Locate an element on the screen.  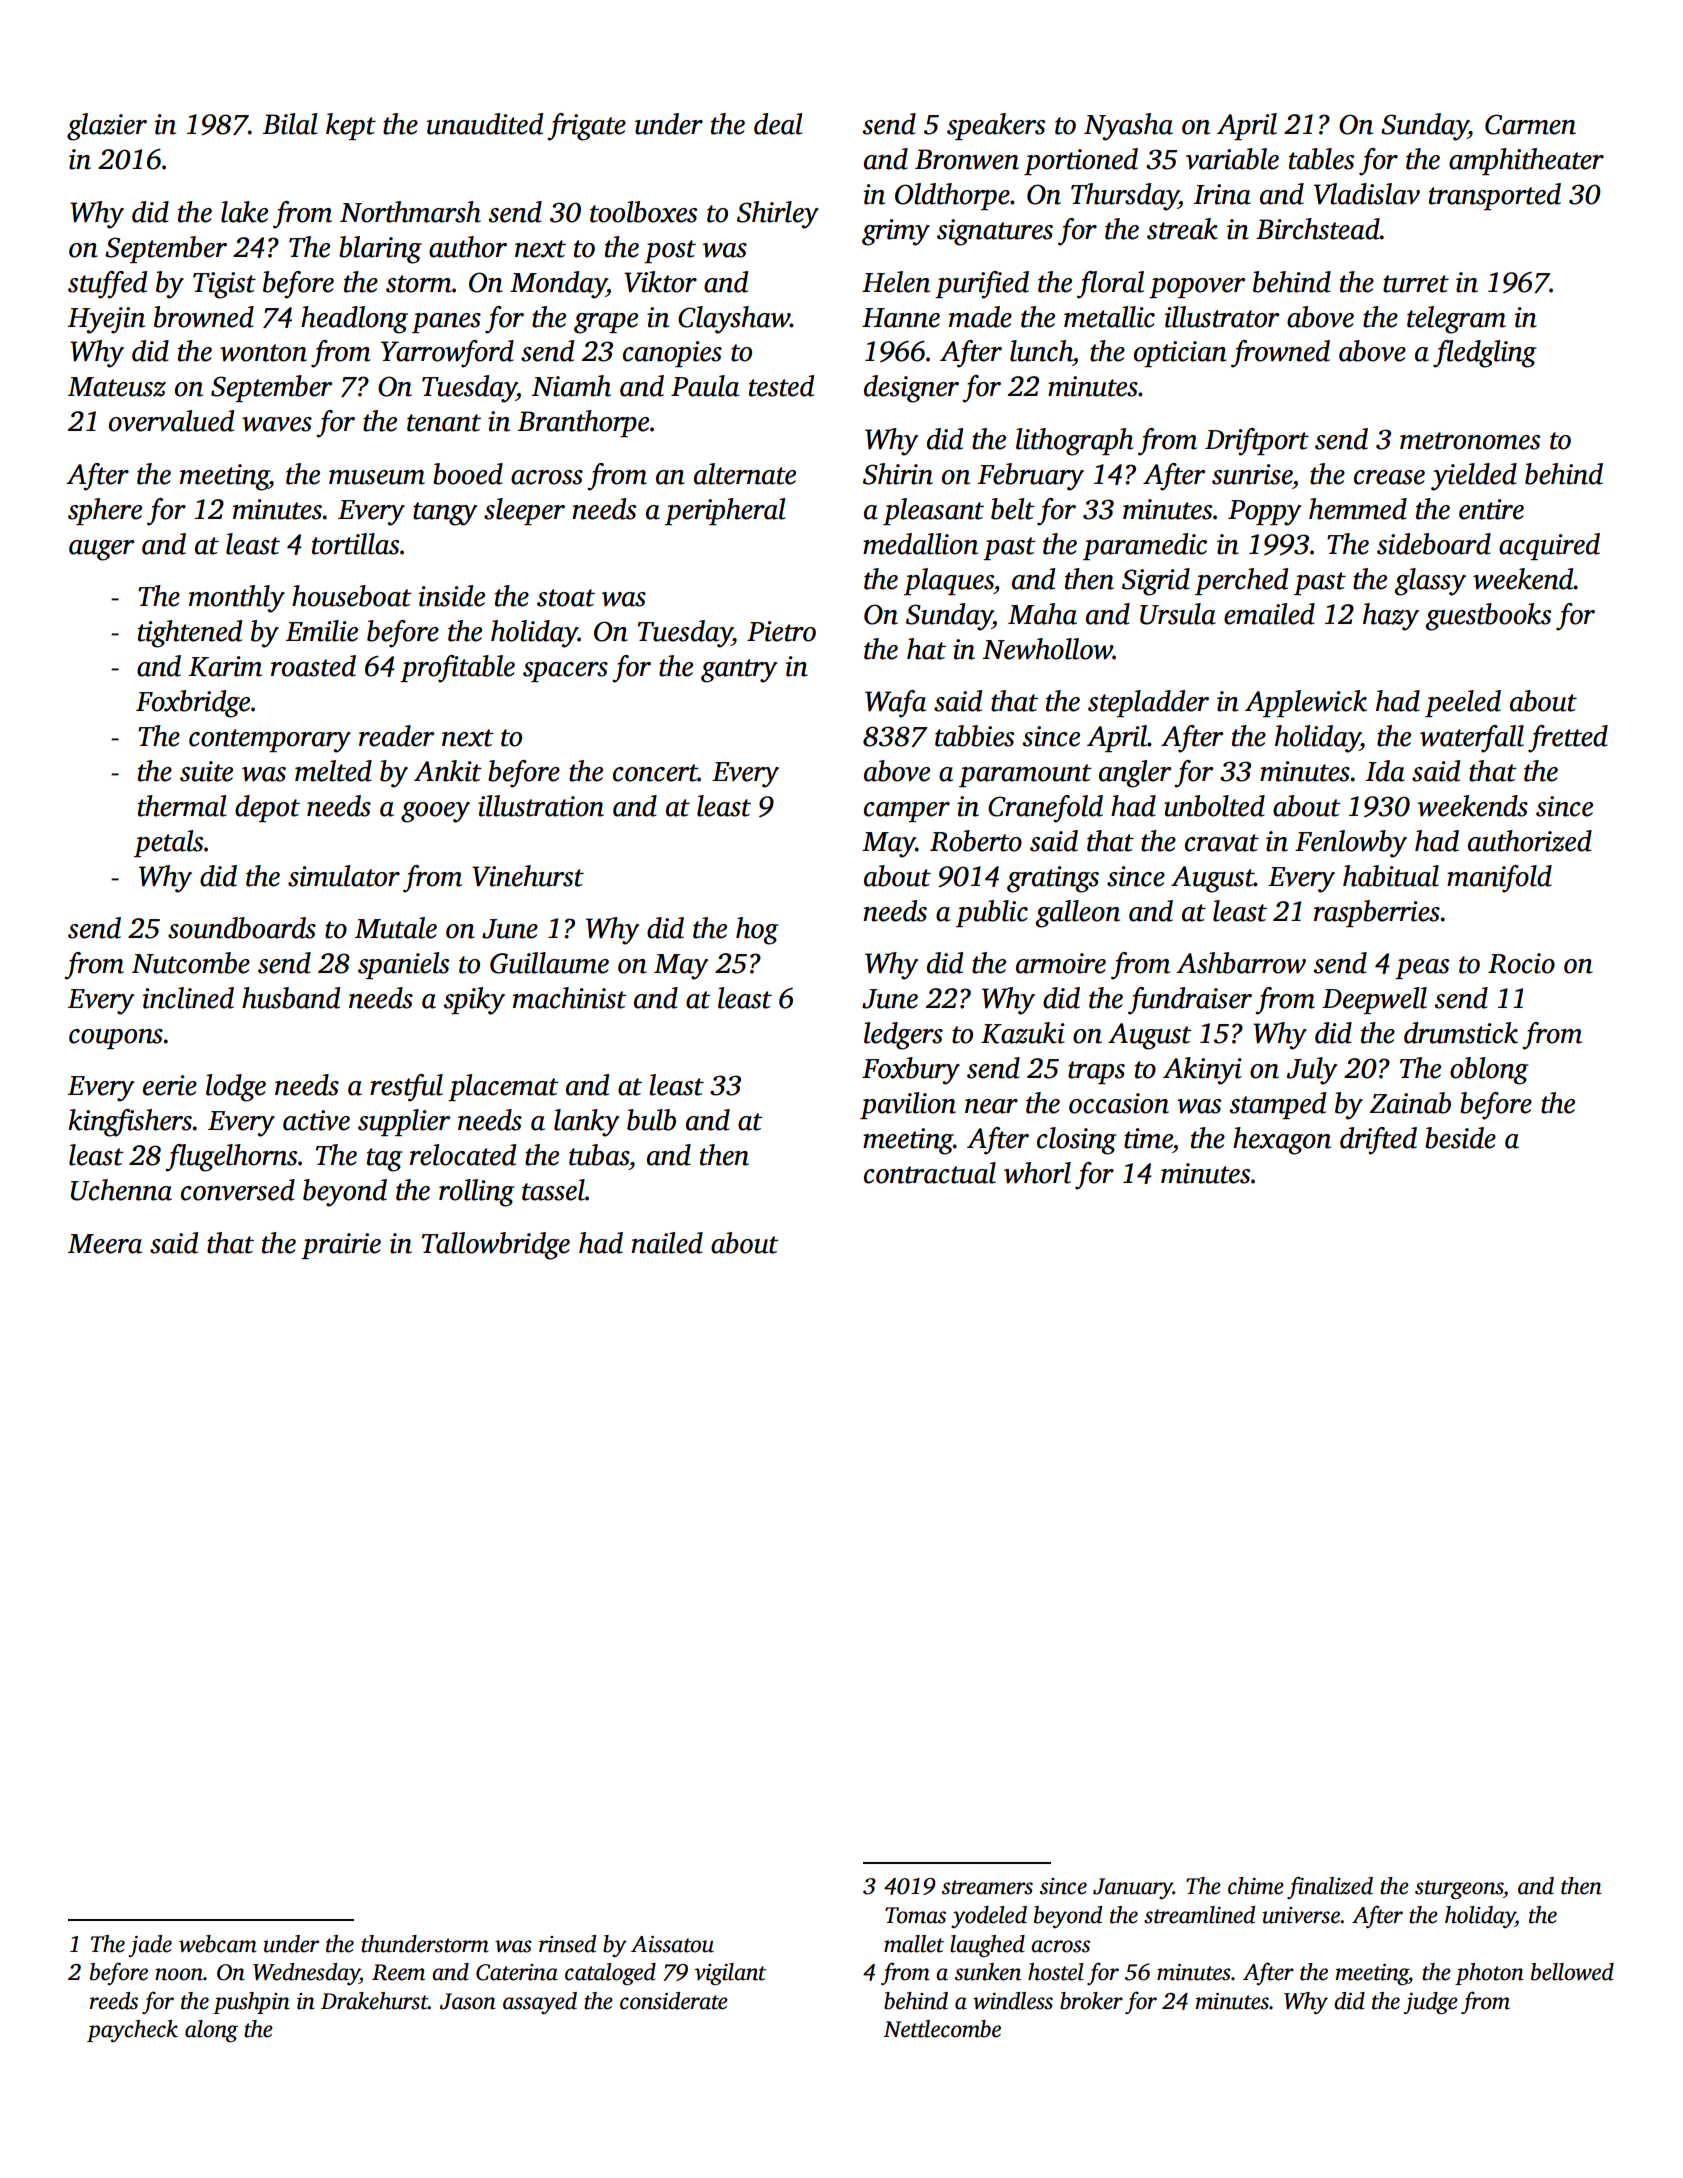
soundboards is located at coordinates (242, 928).
